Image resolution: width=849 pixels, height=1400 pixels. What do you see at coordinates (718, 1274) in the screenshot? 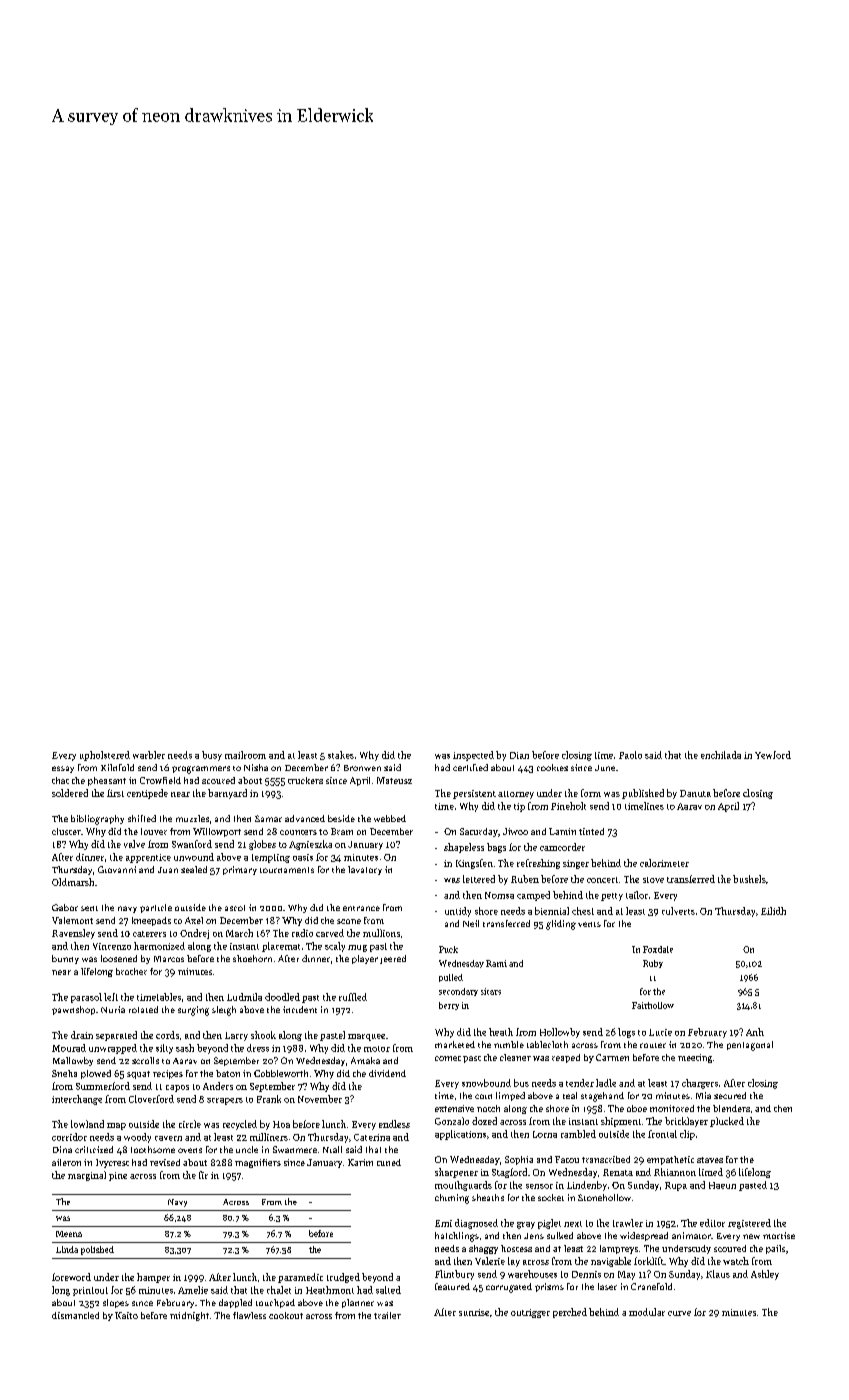
I see `Klaus` at bounding box center [718, 1274].
